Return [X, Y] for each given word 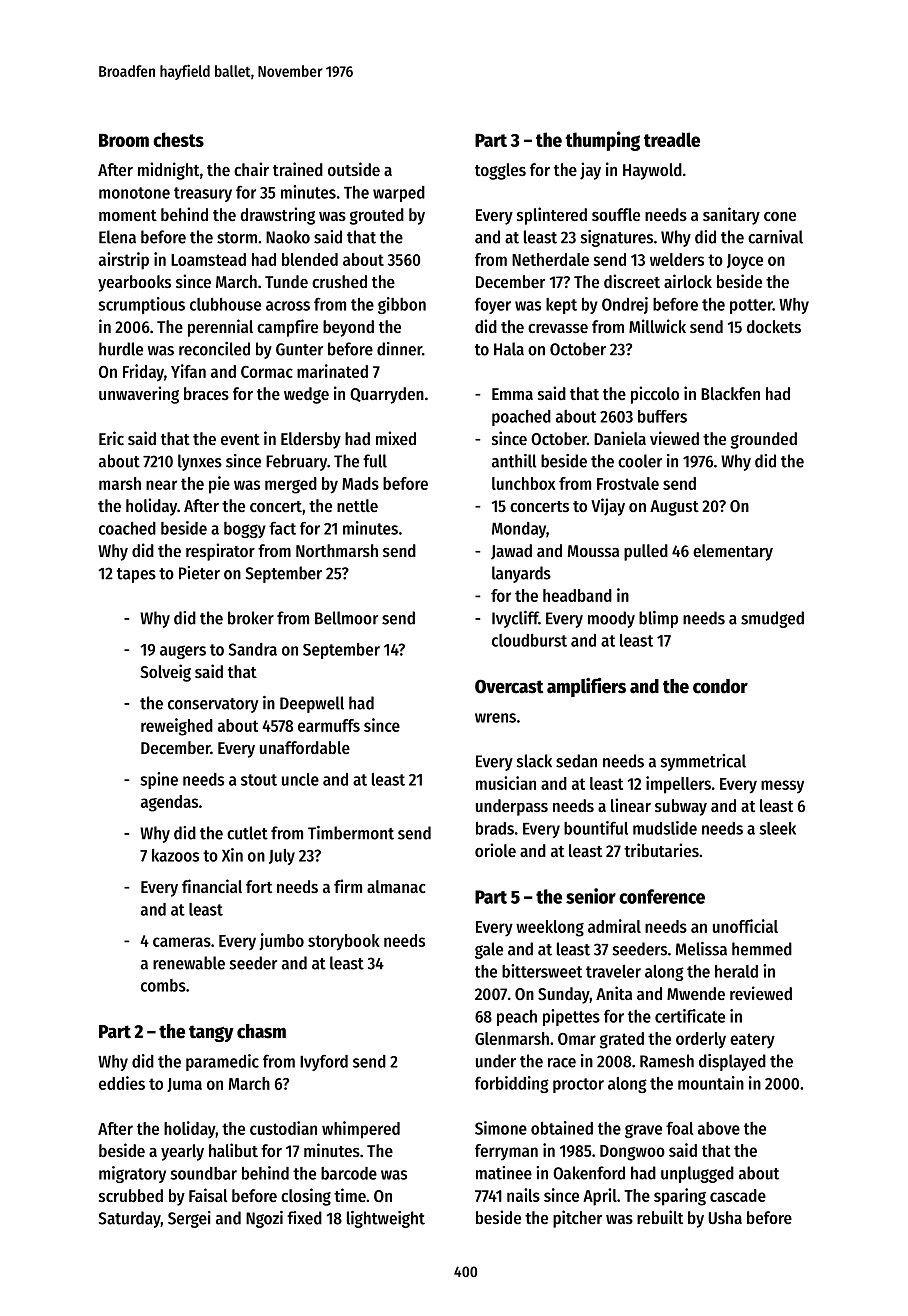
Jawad [511, 551]
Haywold [652, 171]
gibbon [402, 305]
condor [720, 686]
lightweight [386, 1219]
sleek [777, 828]
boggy [245, 530]
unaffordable [305, 747]
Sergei [189, 1219]
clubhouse [225, 304]
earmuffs [329, 725]
